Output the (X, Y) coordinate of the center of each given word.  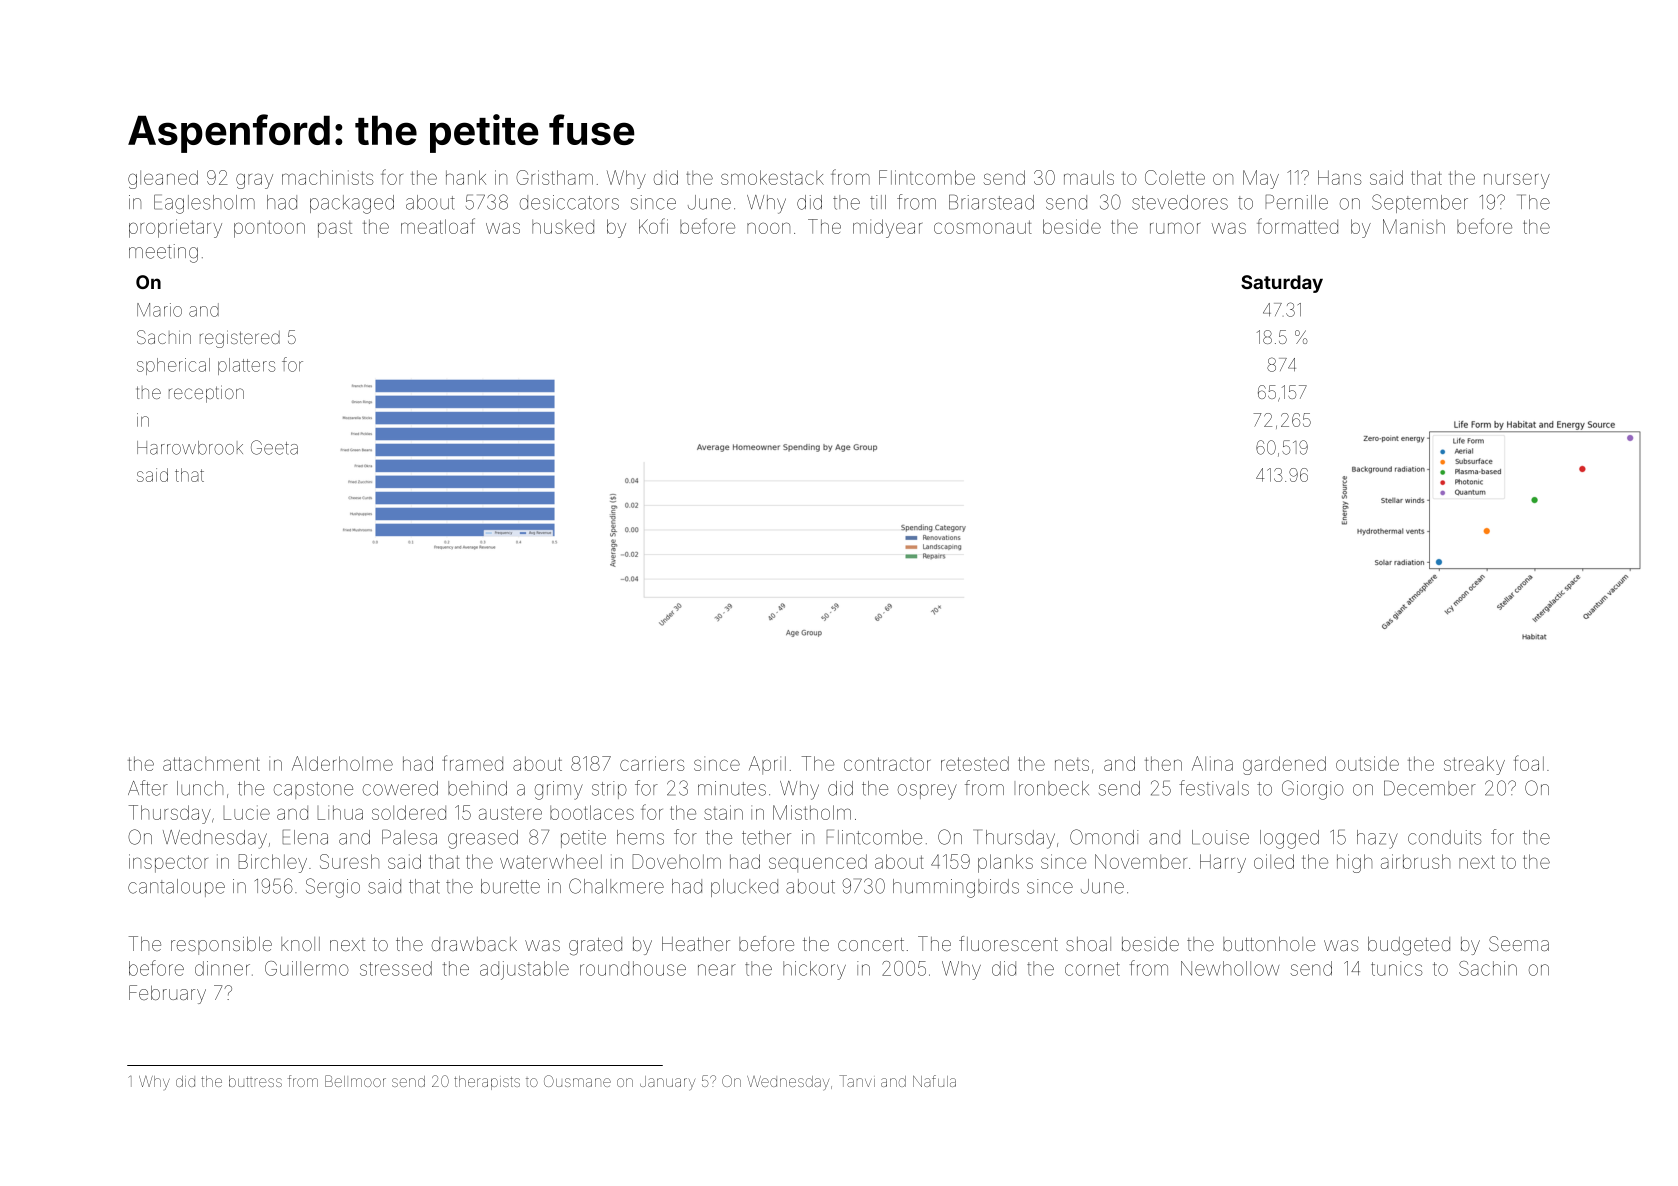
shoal (1088, 944)
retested (975, 763)
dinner (222, 968)
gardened (1284, 765)
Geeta (274, 447)
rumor (1175, 228)
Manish (1414, 226)
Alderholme (342, 763)
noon (768, 228)
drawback (474, 944)
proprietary (175, 228)
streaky (1474, 765)
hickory (814, 970)
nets (1072, 764)
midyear (887, 228)
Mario (159, 310)
